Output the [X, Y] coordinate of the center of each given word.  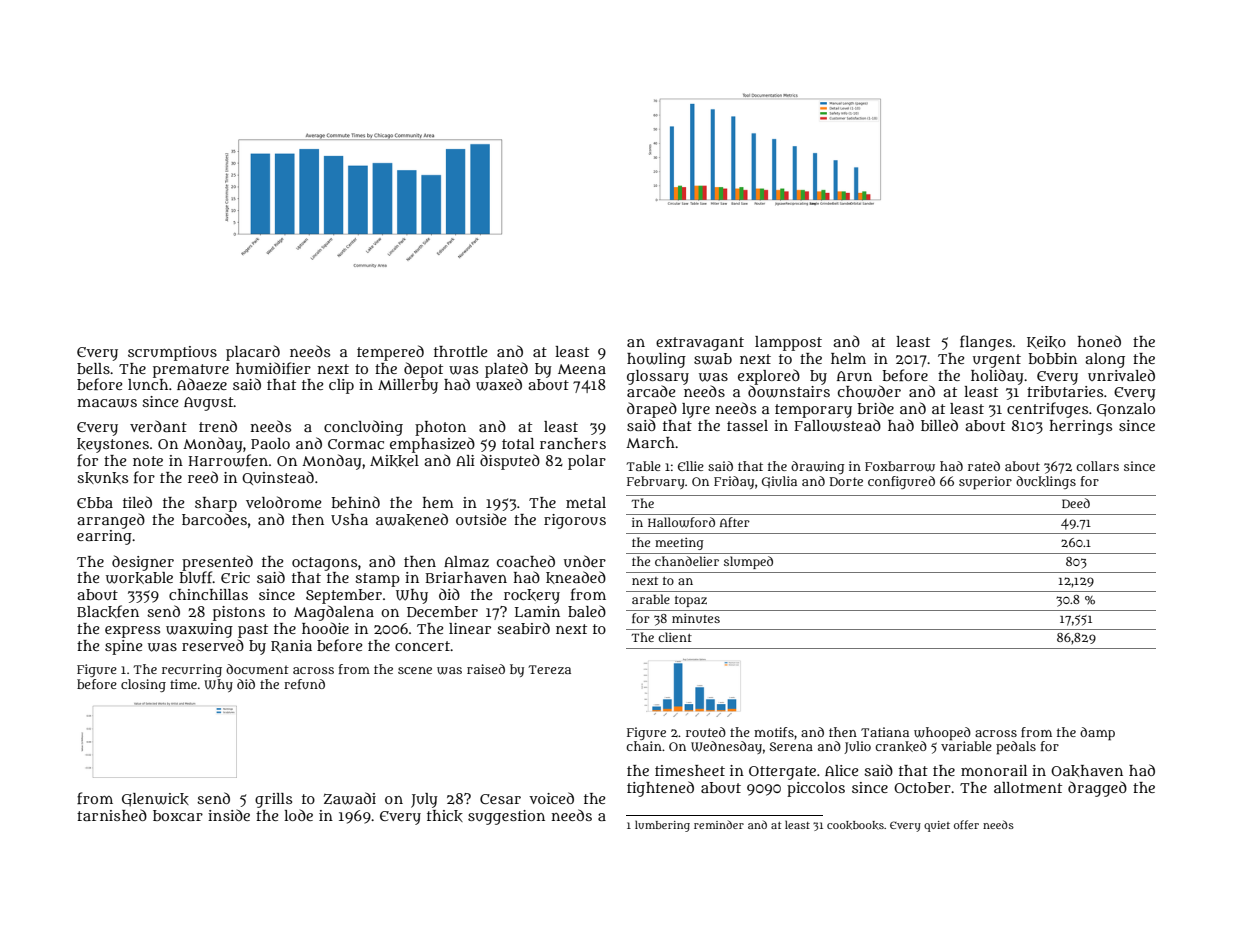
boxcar [178, 815]
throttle [460, 351]
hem [438, 502]
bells [93, 368]
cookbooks [855, 825]
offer [966, 824]
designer [143, 563]
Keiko [1046, 342]
